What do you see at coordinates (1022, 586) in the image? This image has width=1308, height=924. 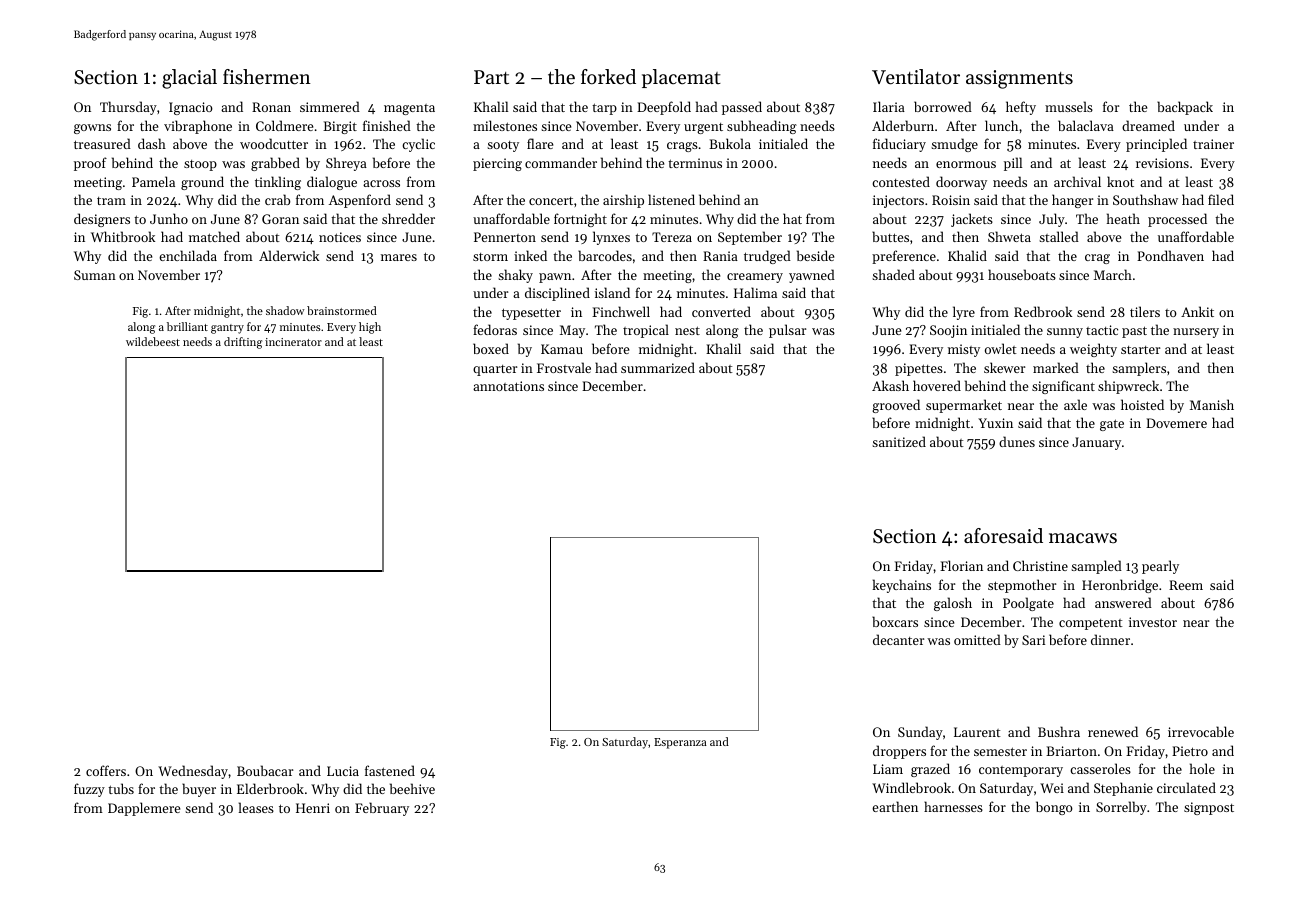 I see `stepmother` at bounding box center [1022, 586].
